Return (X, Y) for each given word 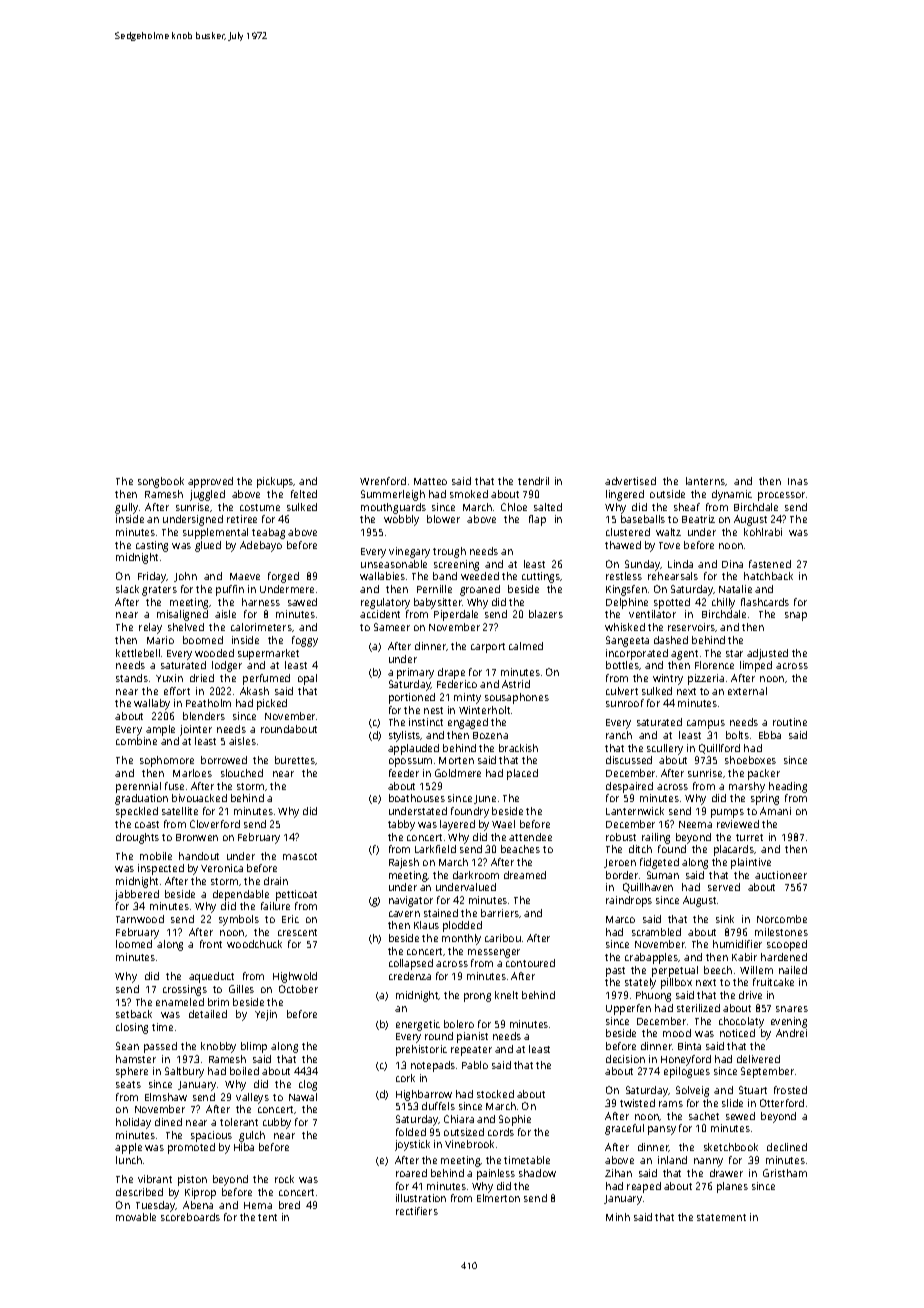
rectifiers (417, 1211)
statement (721, 1217)
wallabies (382, 576)
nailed (793, 970)
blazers (546, 614)
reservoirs (692, 627)
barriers (500, 913)
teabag (268, 533)
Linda (680, 564)
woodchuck (254, 944)
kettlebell (138, 653)
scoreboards (190, 1217)
